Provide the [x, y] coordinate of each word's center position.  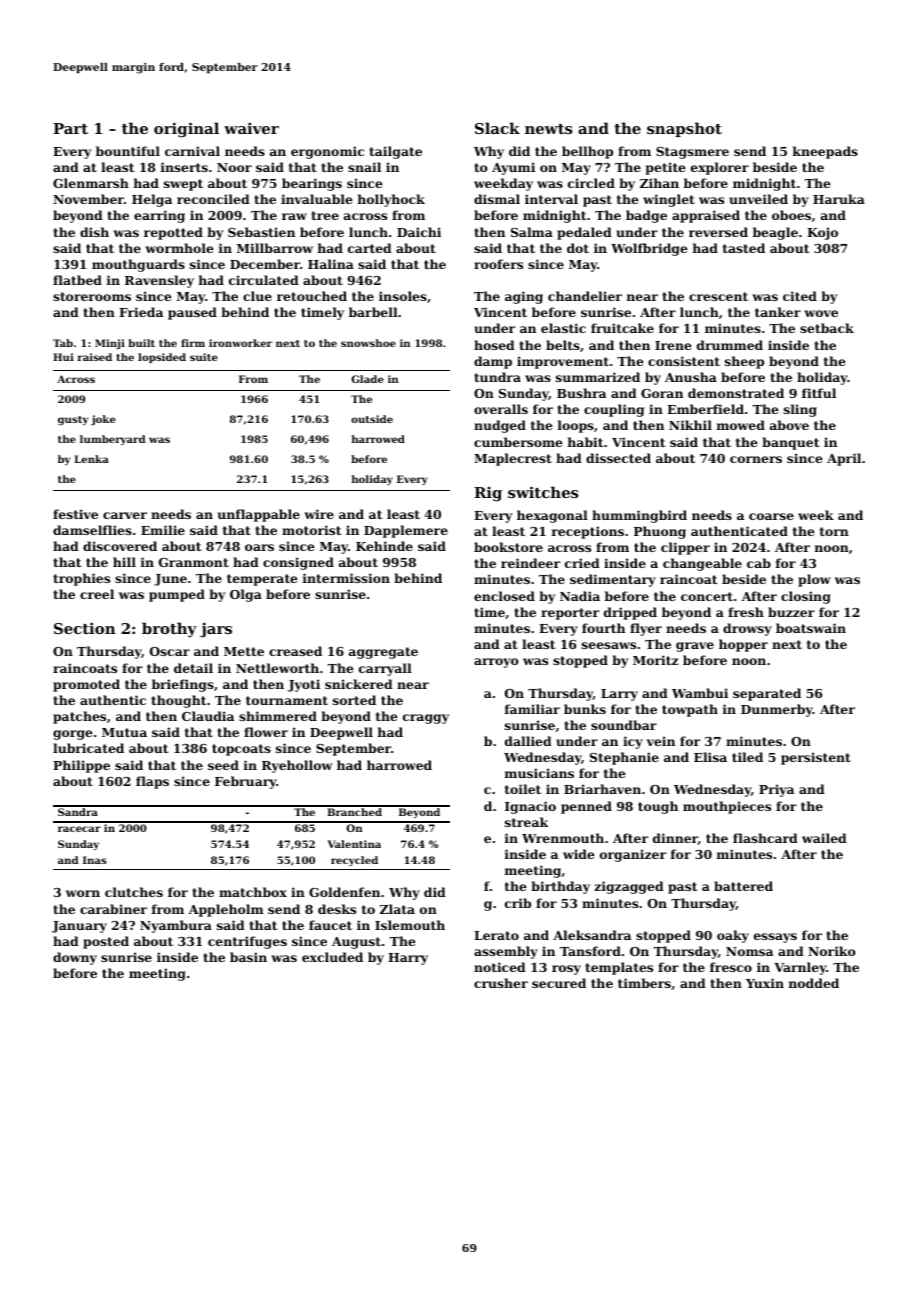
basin [248, 957]
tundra [497, 377]
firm [193, 343]
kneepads [825, 152]
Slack [497, 128]
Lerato [496, 935]
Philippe [81, 766]
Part [70, 128]
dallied [528, 741]
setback [827, 328]
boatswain [811, 628]
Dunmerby [777, 710]
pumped [177, 595]
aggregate [383, 653]
